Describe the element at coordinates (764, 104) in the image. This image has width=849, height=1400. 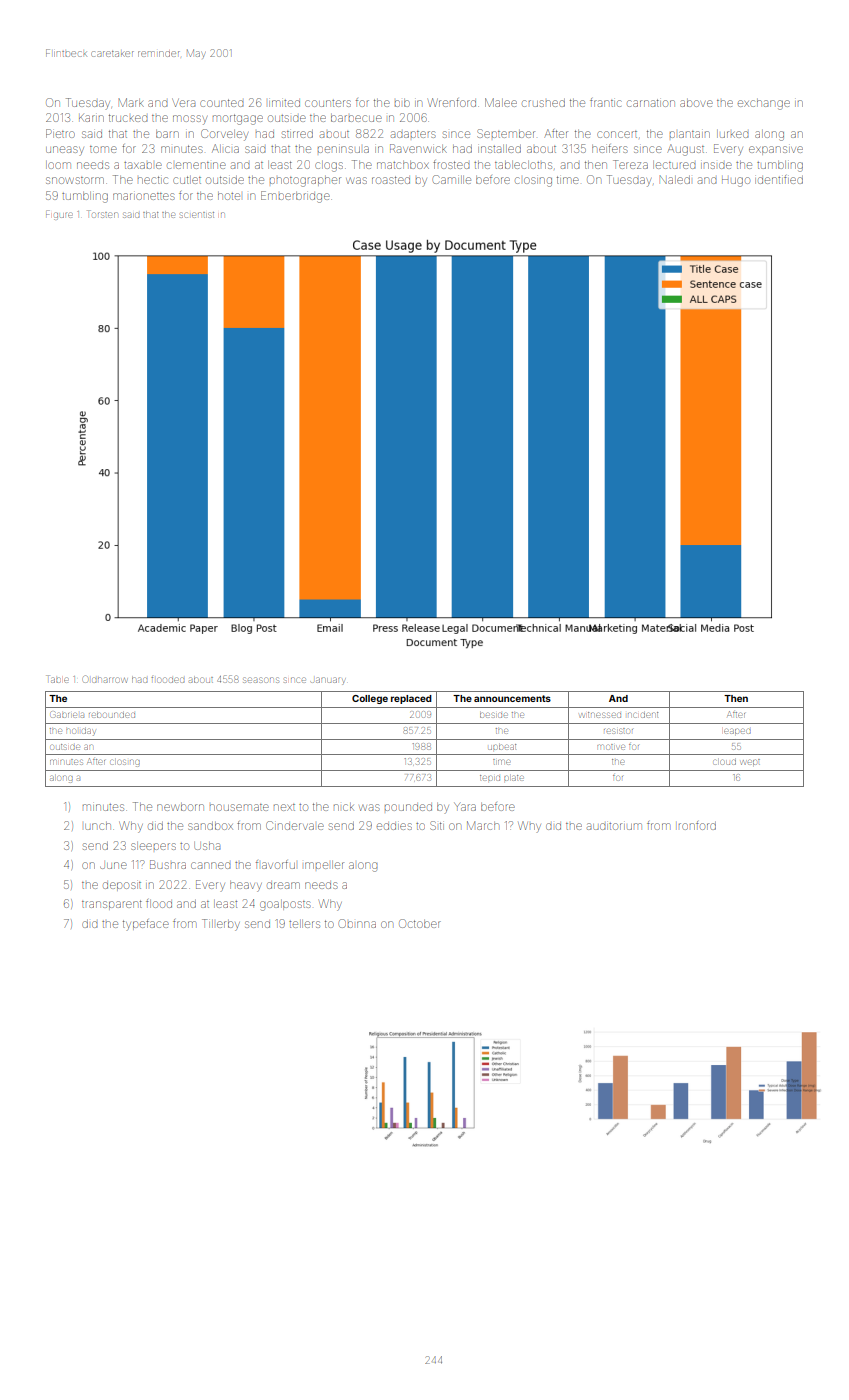
I see `exchange` at that location.
